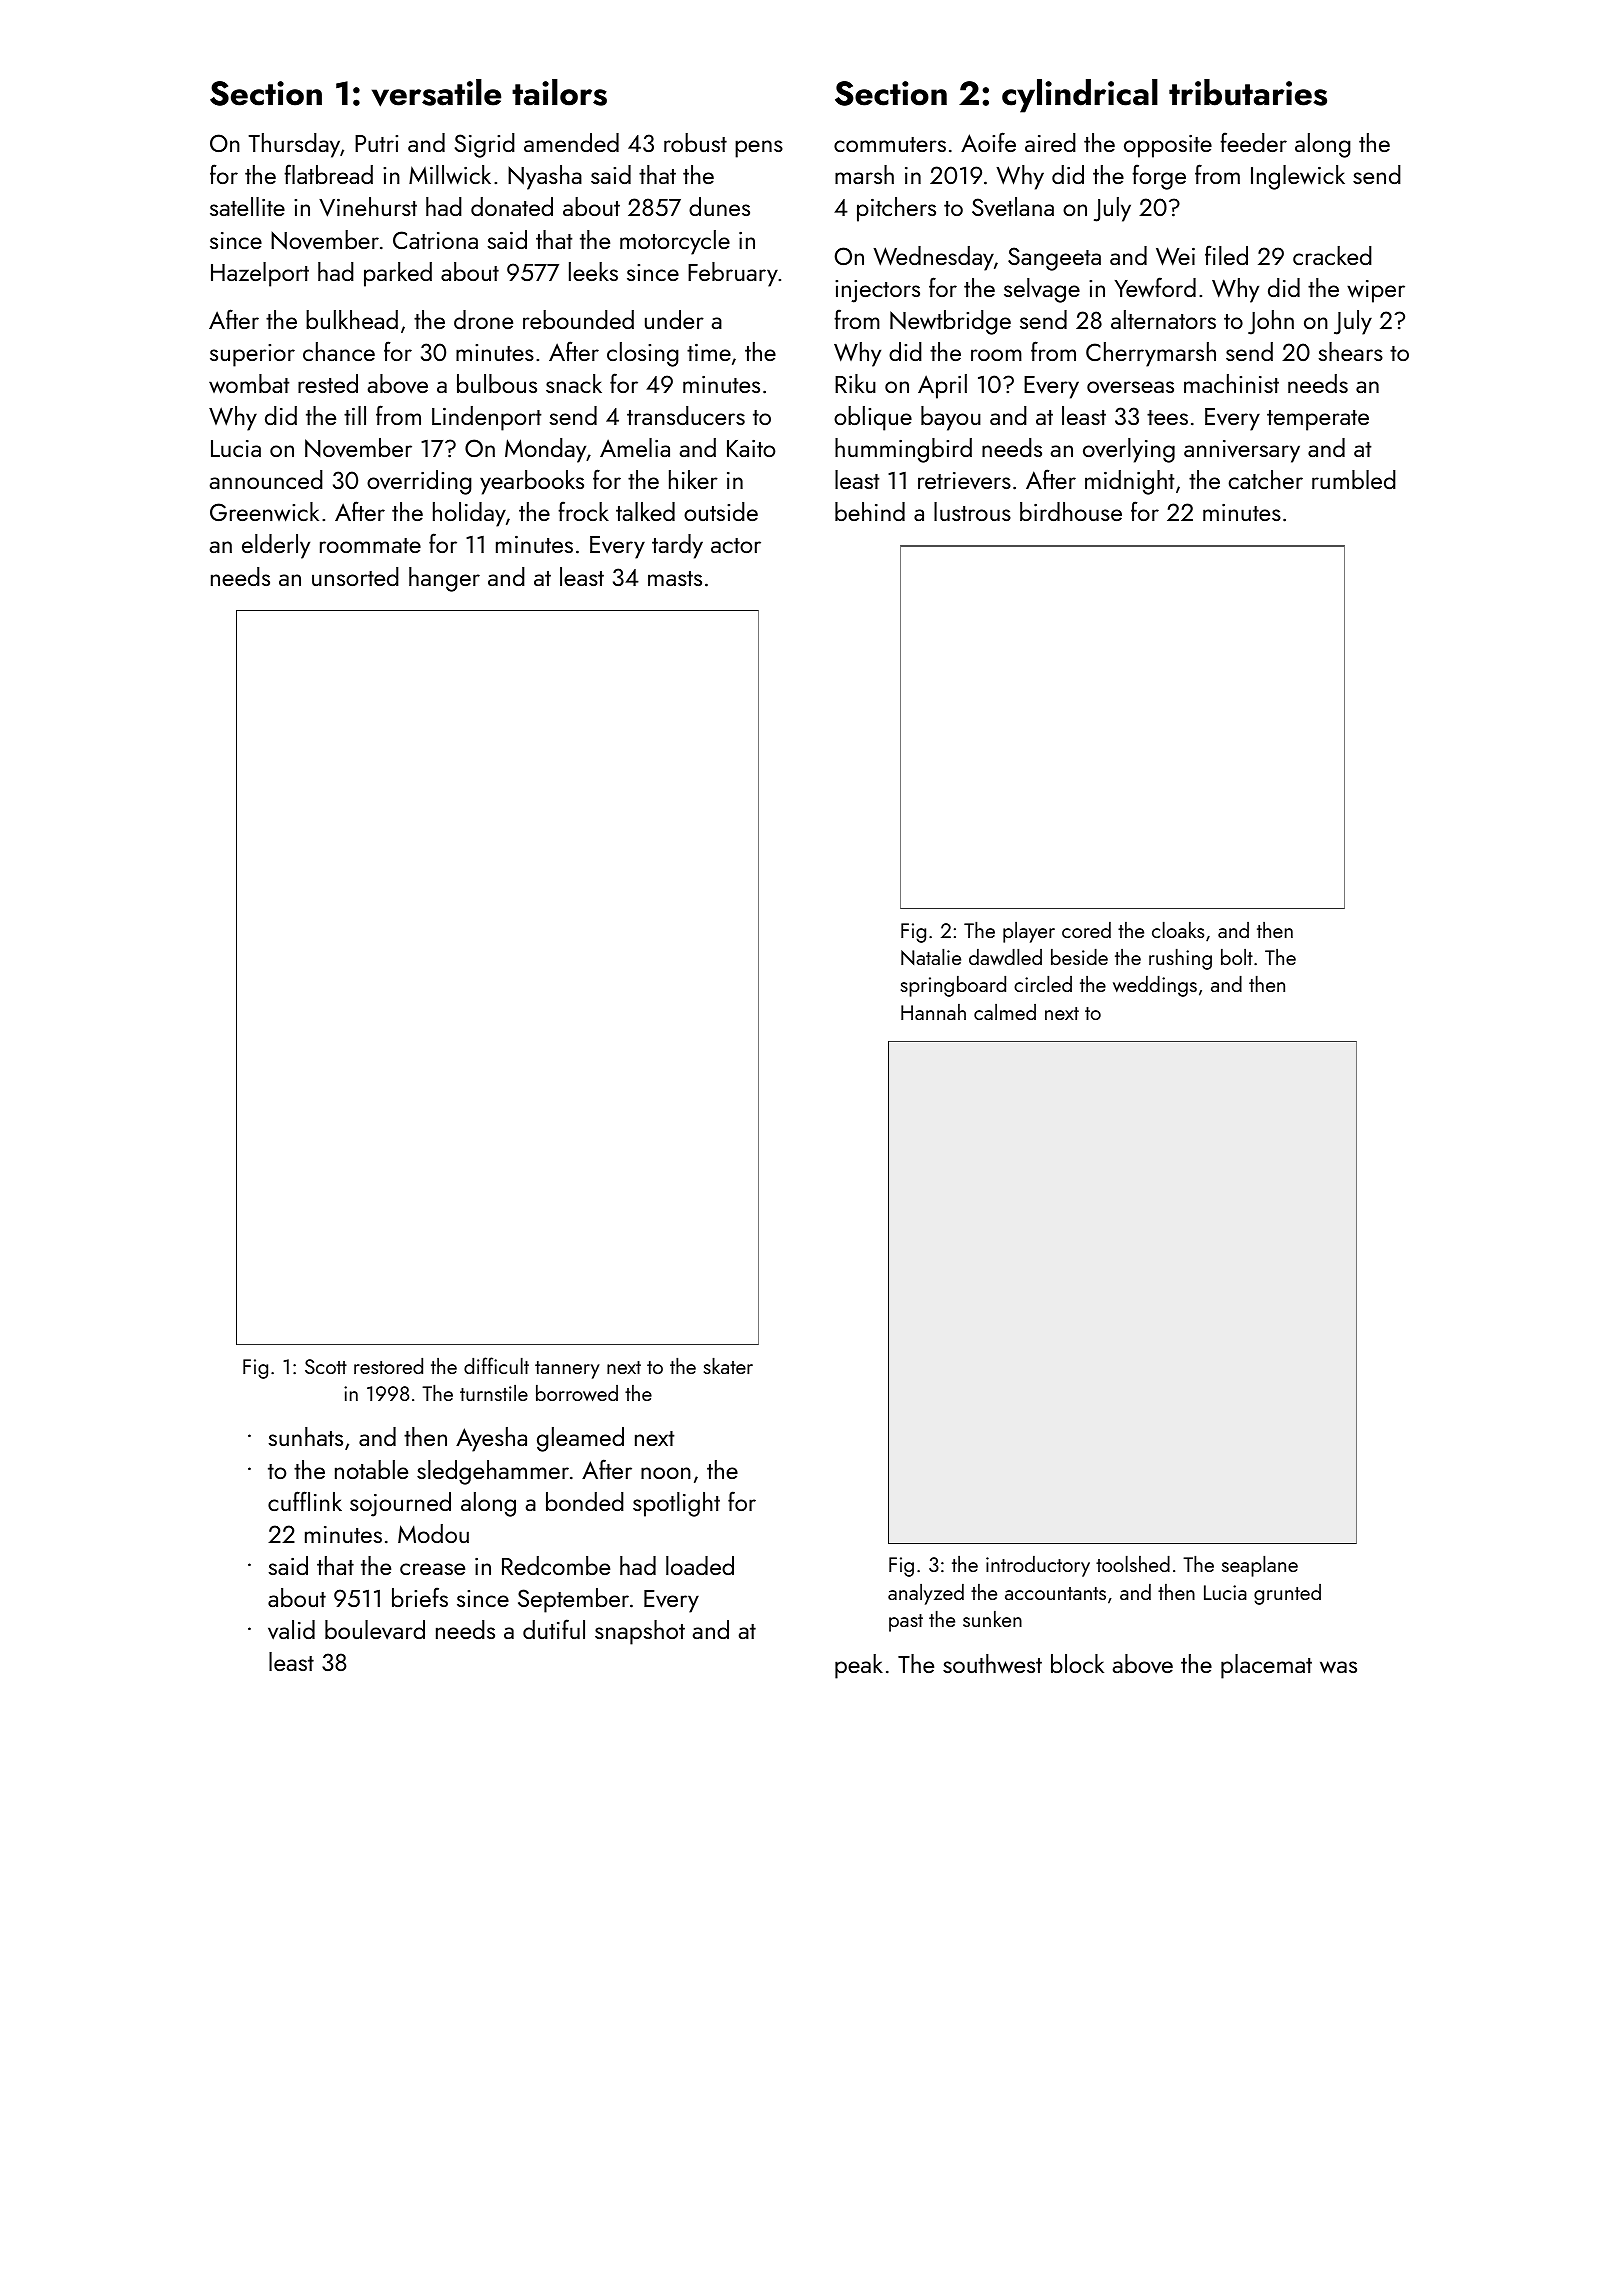 Image resolution: width=1620 pixels, height=2292 pixels. I want to click on Scott, so click(326, 1366).
